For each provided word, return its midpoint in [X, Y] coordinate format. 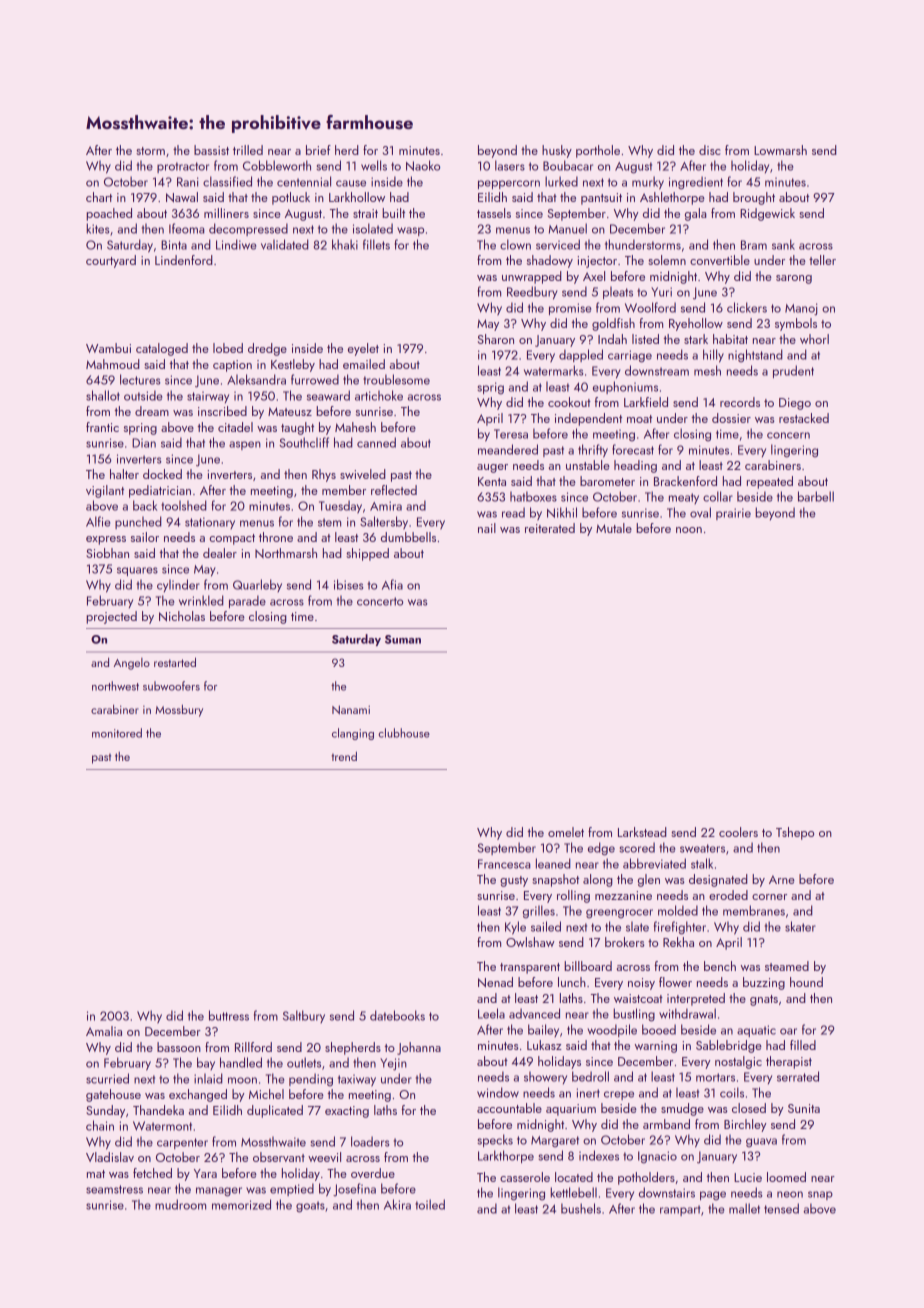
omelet [566, 832]
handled [241, 1062]
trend [344, 756]
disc [710, 150]
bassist [211, 150]
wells [374, 165]
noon [689, 530]
